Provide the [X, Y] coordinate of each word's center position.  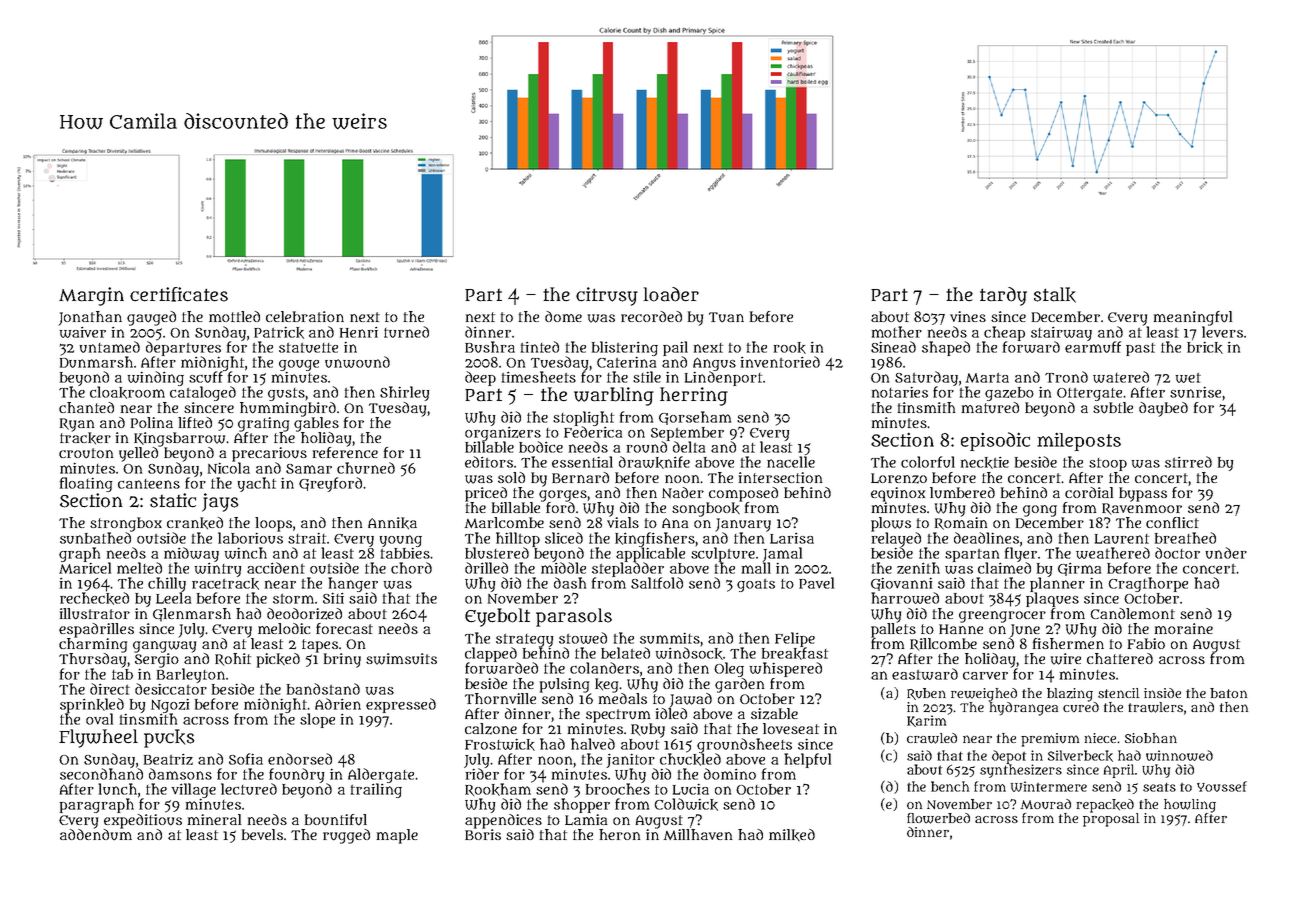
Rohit [233, 659]
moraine [1184, 628]
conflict [1172, 522]
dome [563, 316]
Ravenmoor [1142, 509]
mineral [214, 819]
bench [950, 786]
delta [689, 447]
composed [743, 494]
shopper [582, 805]
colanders [604, 668]
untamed [110, 347]
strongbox [126, 524]
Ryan [77, 425]
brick [1205, 348]
